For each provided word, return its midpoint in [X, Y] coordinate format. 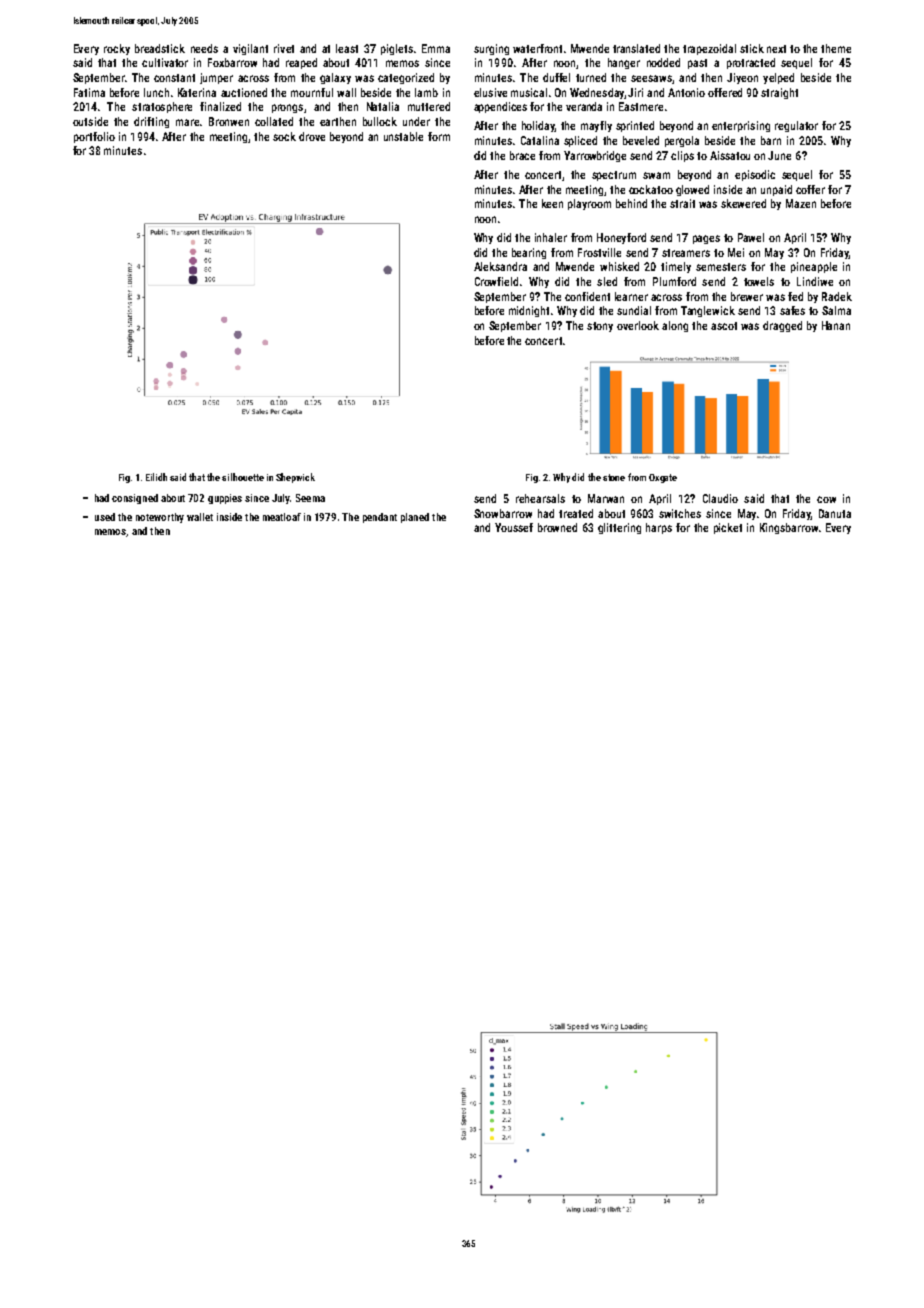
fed [795, 296]
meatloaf [282, 517]
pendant [380, 518]
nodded [663, 62]
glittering [619, 528]
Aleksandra [500, 266]
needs [204, 48]
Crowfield [496, 281]
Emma [436, 48]
